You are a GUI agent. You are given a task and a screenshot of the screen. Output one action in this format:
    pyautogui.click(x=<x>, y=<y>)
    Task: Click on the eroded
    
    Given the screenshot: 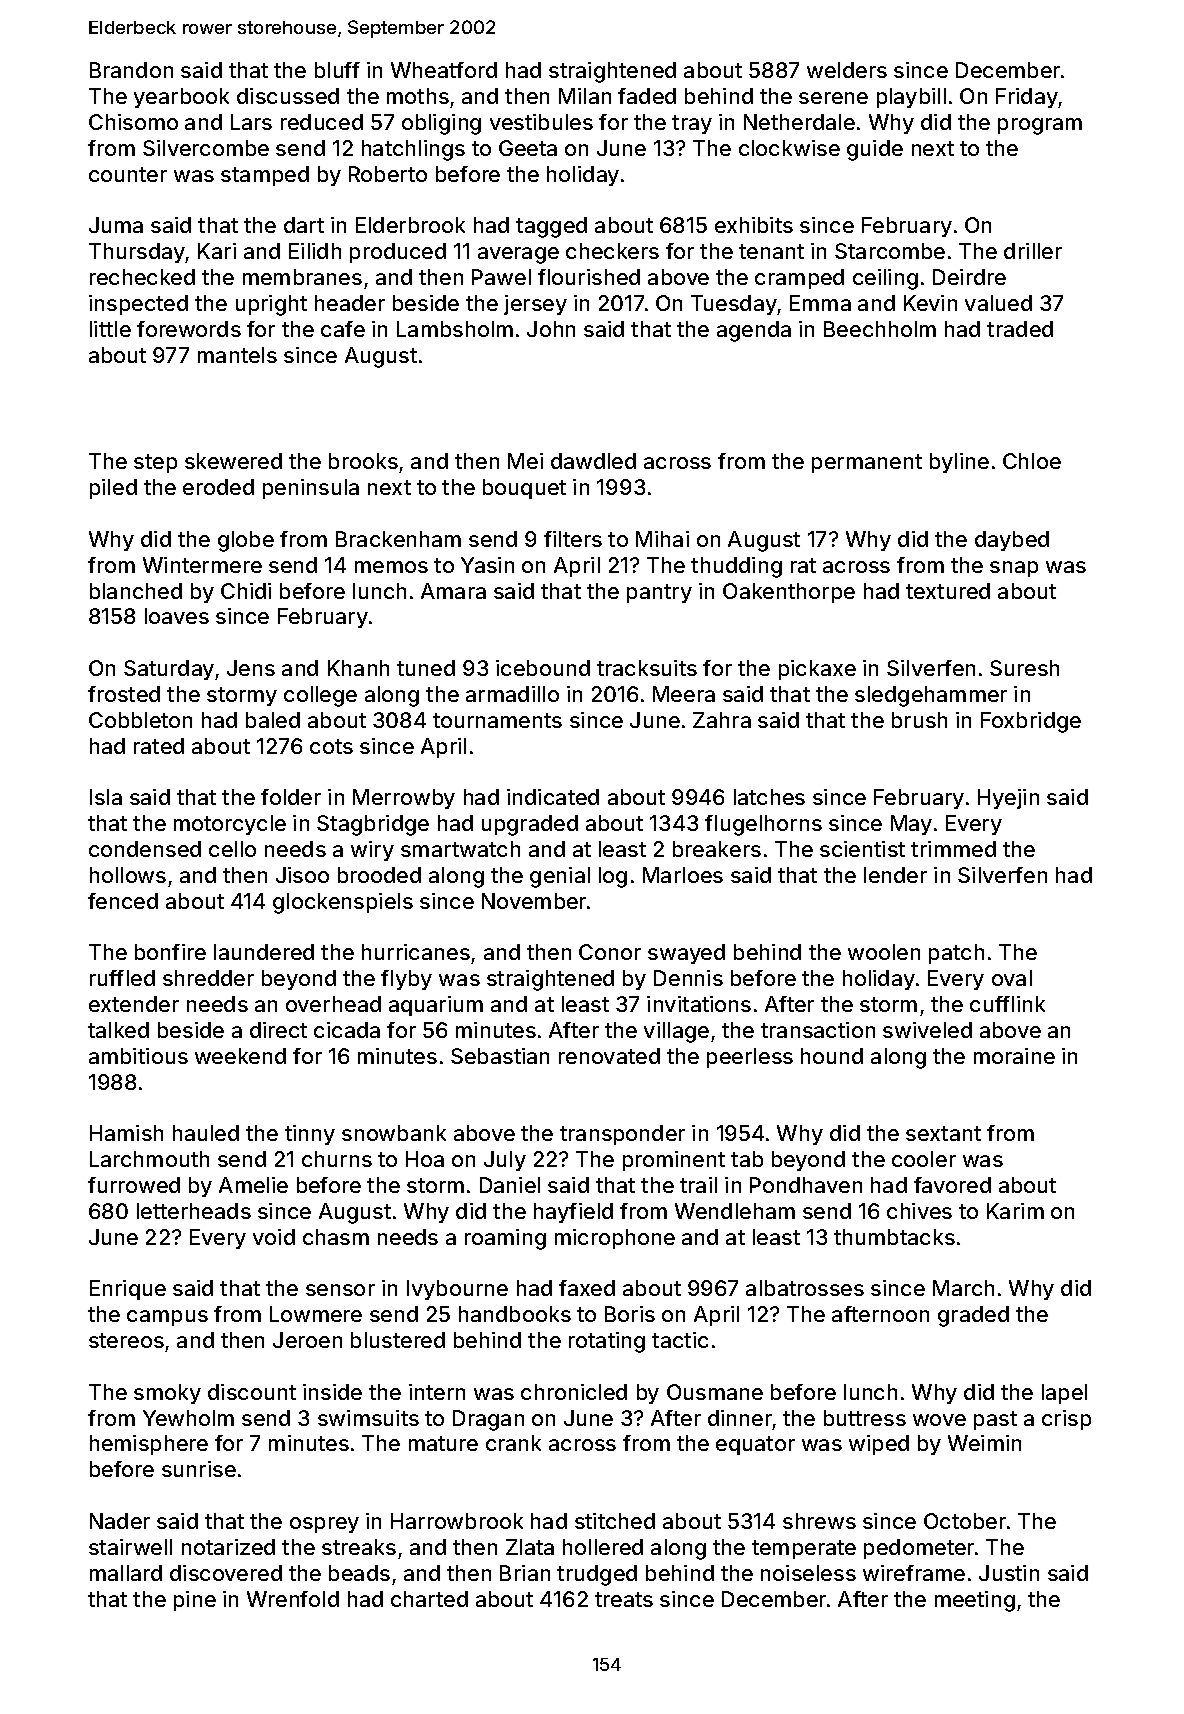 What is the action you would take?
    pyautogui.click(x=218, y=487)
